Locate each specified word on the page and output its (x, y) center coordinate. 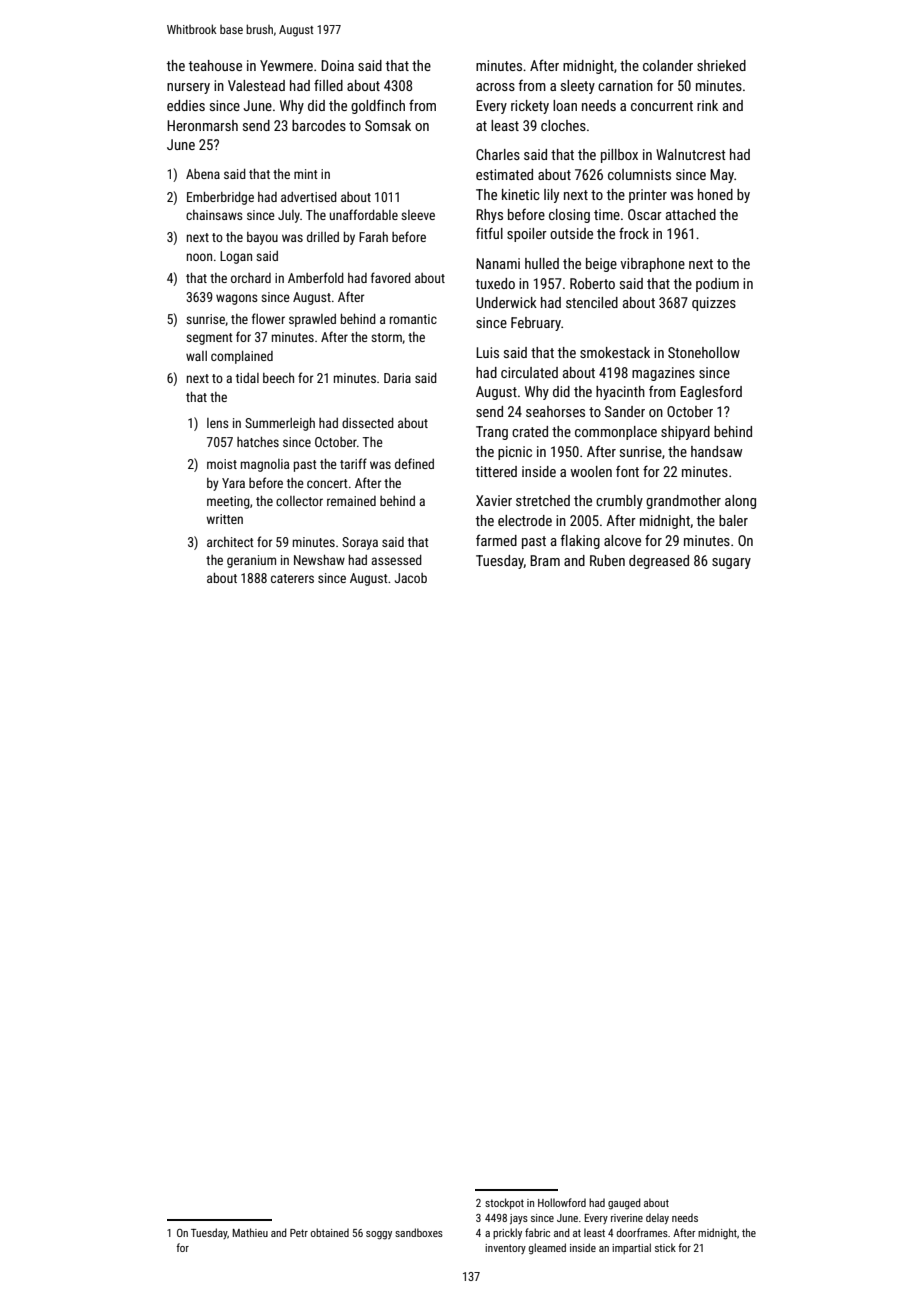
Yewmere (286, 65)
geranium (251, 561)
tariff (353, 463)
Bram (545, 560)
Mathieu (250, 1232)
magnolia (265, 465)
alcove (622, 540)
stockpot (504, 1203)
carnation (625, 85)
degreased (659, 562)
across (495, 87)
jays (519, 1219)
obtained (330, 1232)
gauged (624, 1204)
